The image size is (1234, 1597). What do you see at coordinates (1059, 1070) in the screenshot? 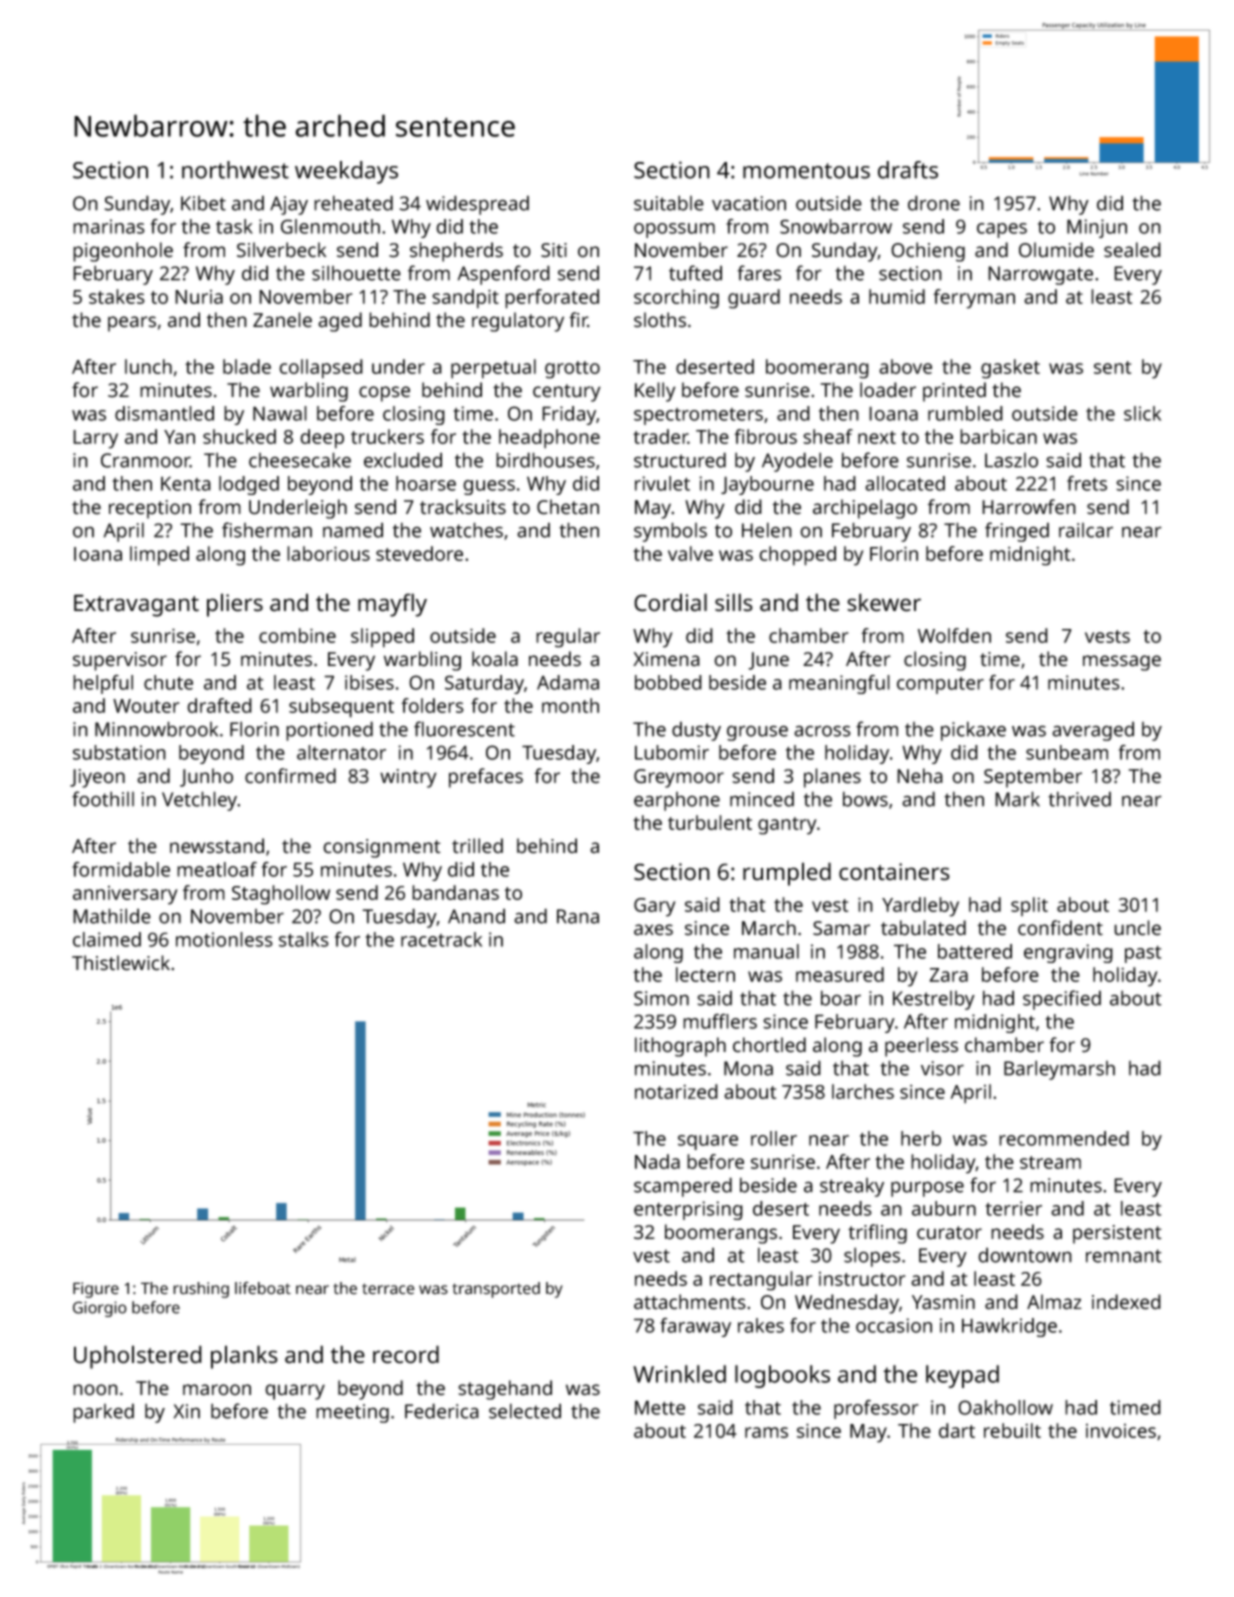
I see `Barleymarsh` at bounding box center [1059, 1070].
